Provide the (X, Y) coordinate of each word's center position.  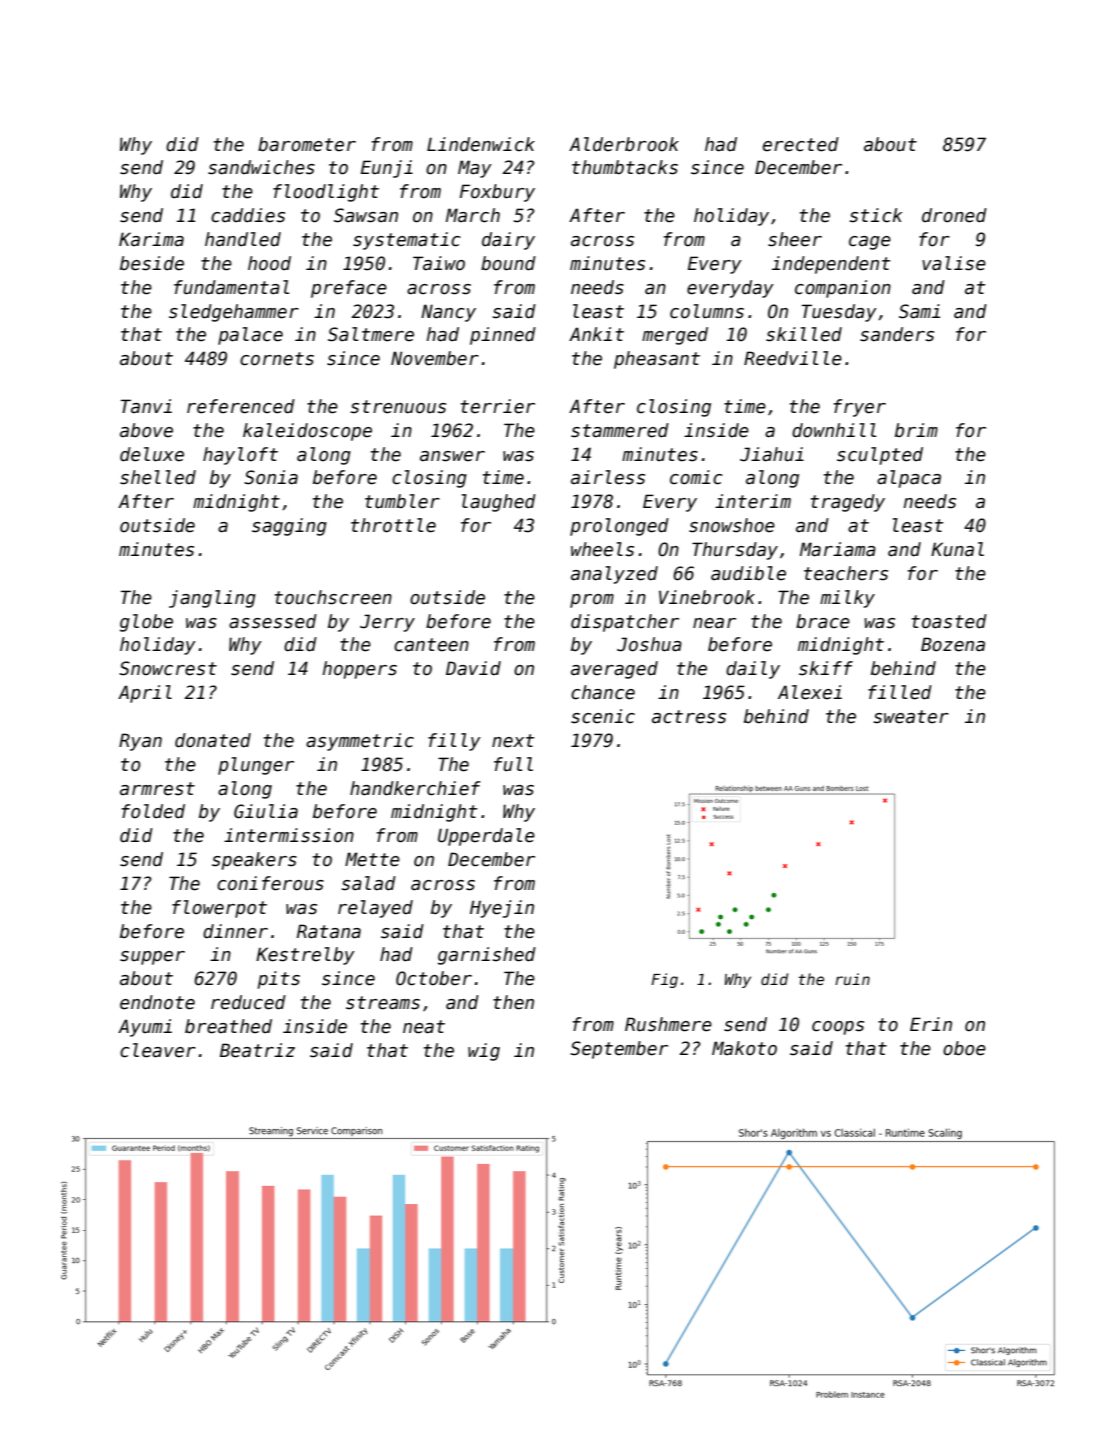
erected (801, 144)
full (513, 764)
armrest (157, 789)
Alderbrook (624, 144)
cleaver (158, 1050)
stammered (620, 430)
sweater (911, 717)
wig (484, 1052)
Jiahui (772, 454)
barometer (307, 144)
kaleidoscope (307, 432)
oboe (964, 1048)
